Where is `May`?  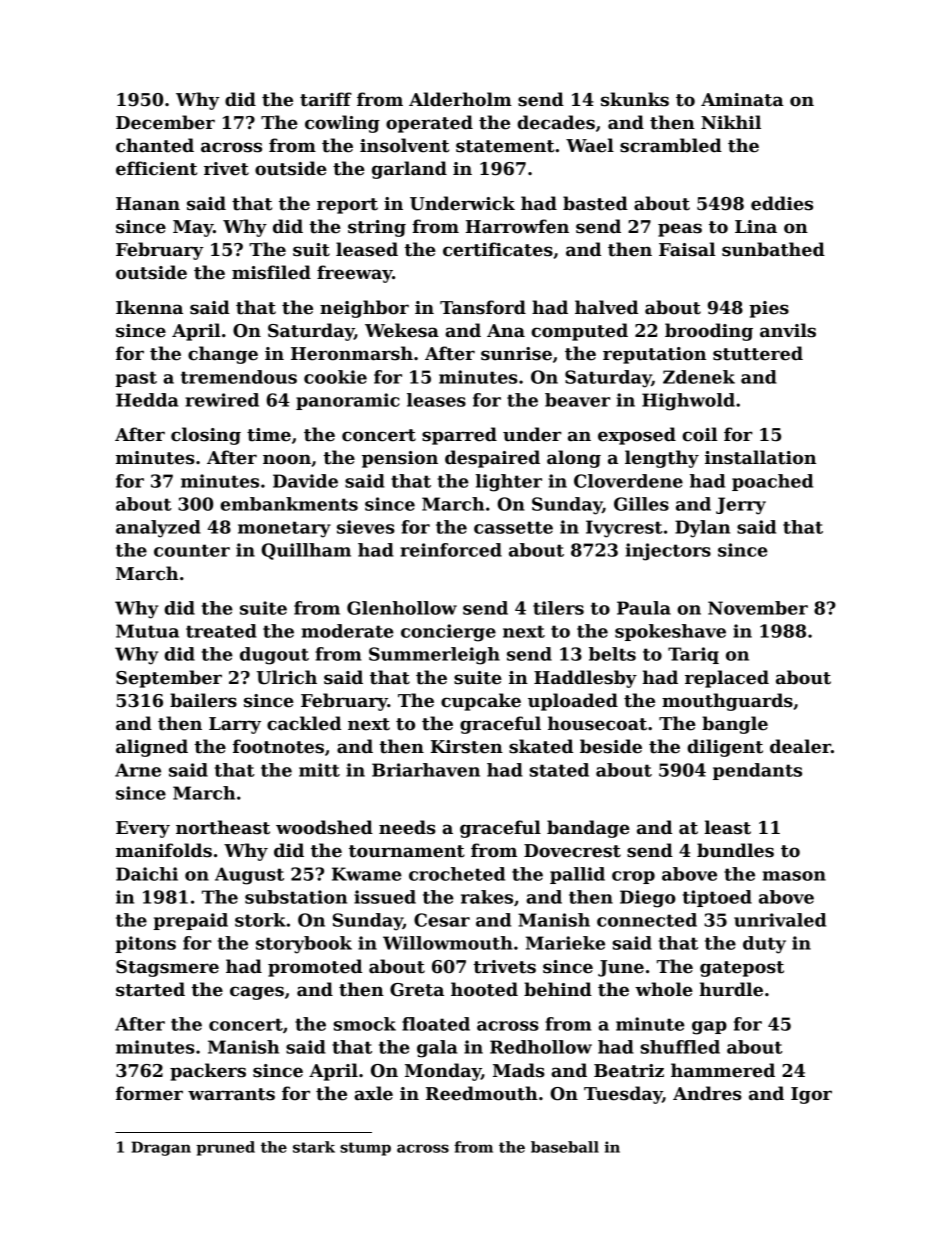 May is located at coordinates (193, 228).
